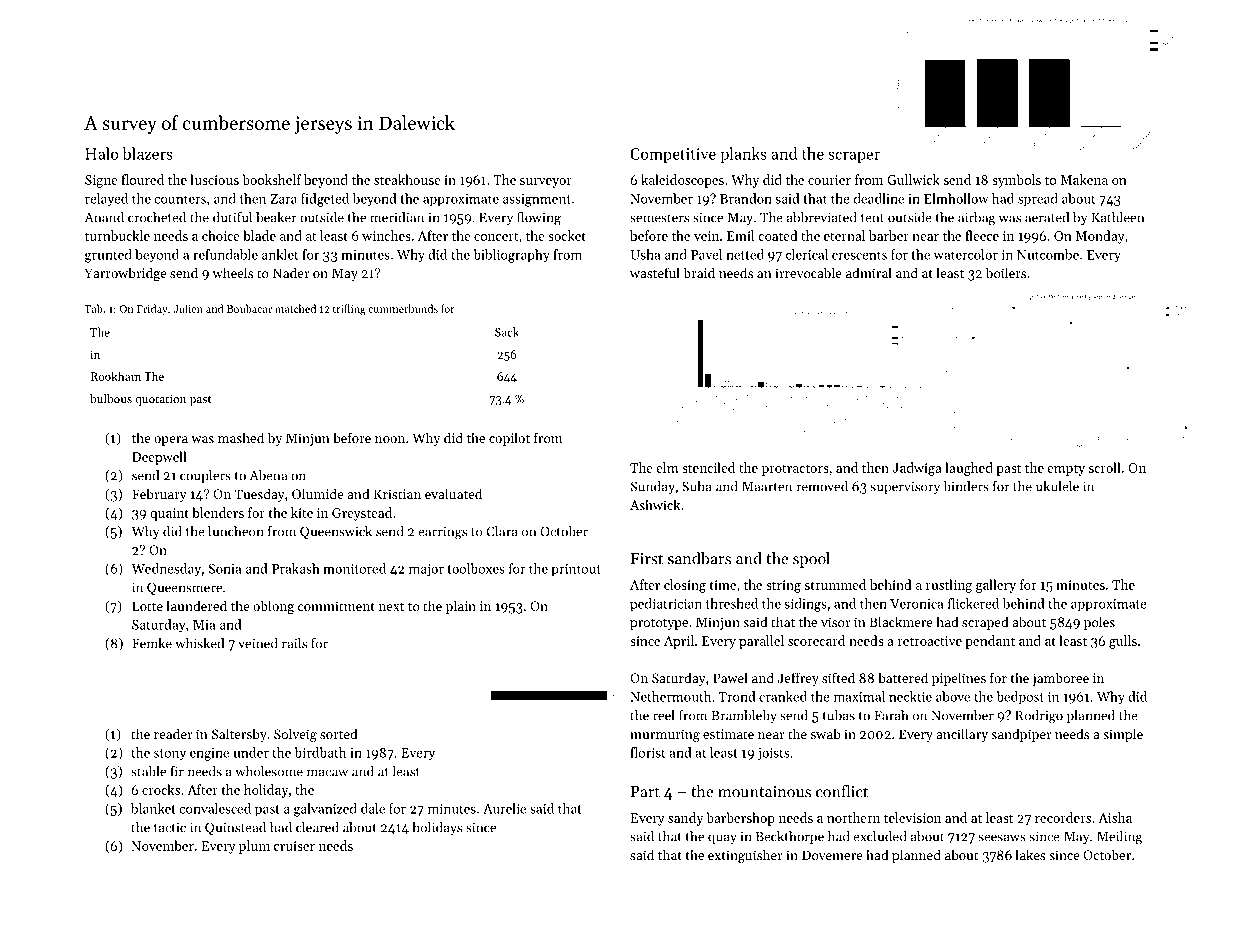 The width and height of the document is (1233, 952). I want to click on Rodrigo, so click(1039, 717).
